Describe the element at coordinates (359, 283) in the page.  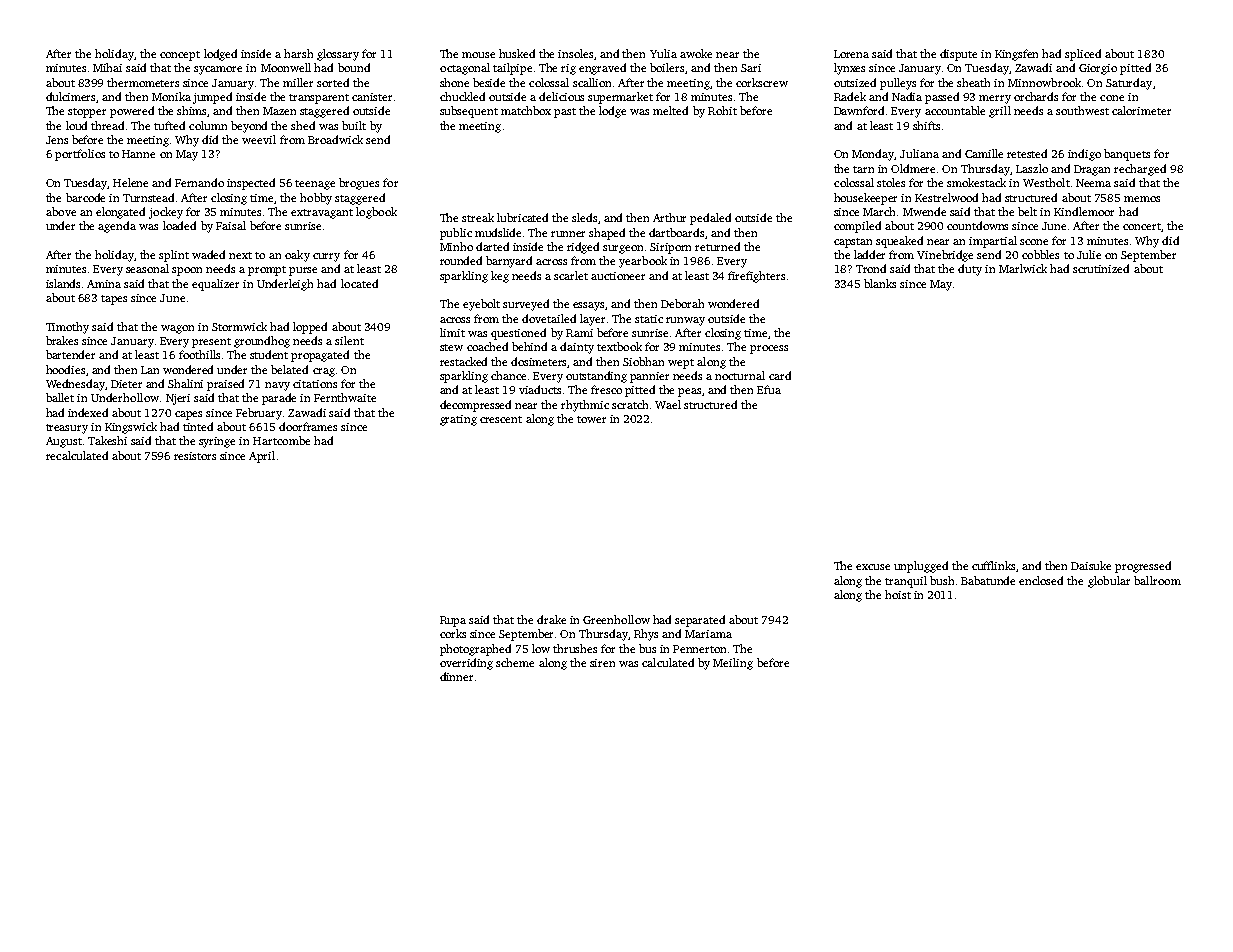
I see `located` at that location.
